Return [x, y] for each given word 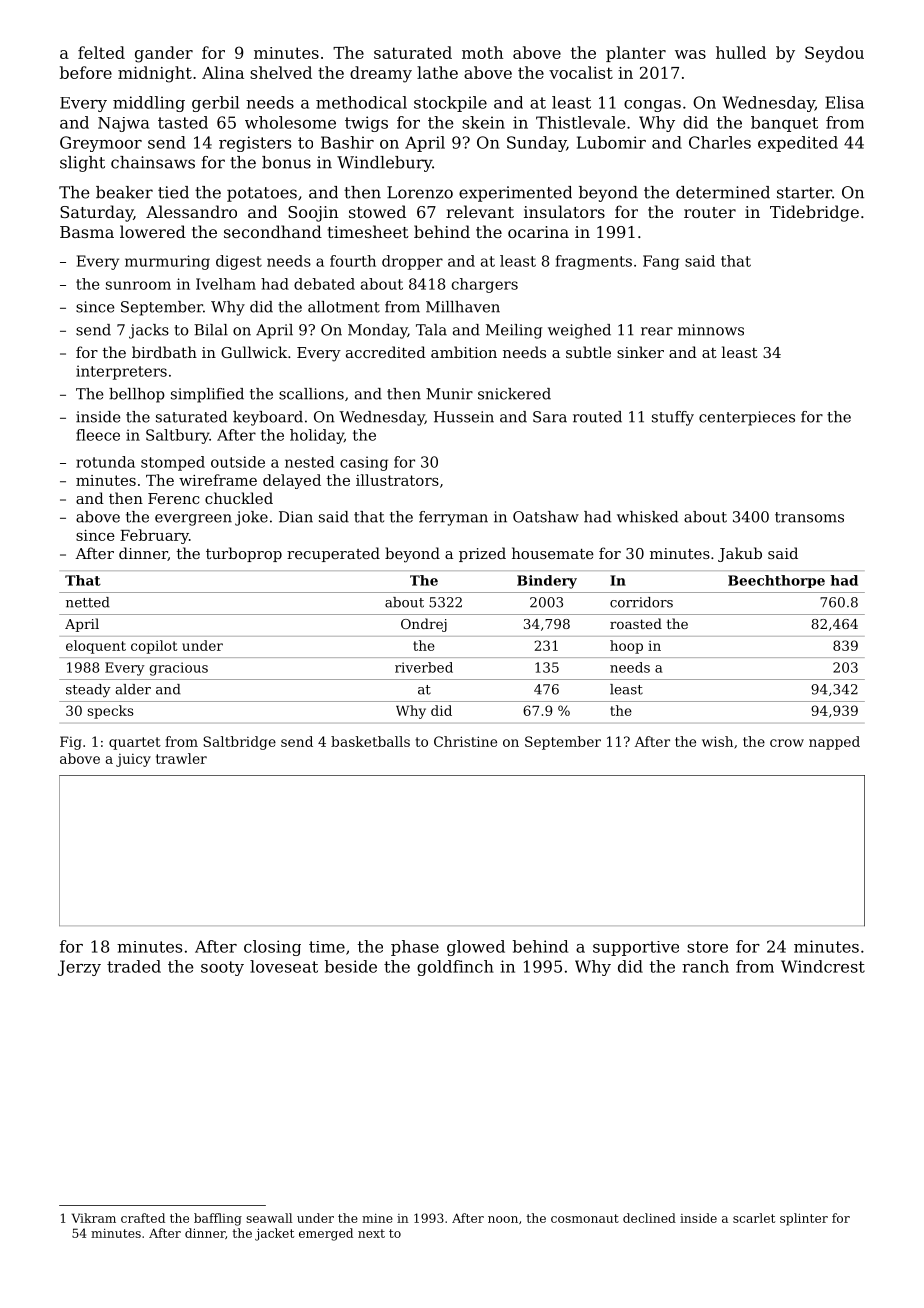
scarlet [754, 1218]
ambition [464, 352]
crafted [143, 1218]
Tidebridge [814, 213]
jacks [149, 331]
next [371, 1233]
